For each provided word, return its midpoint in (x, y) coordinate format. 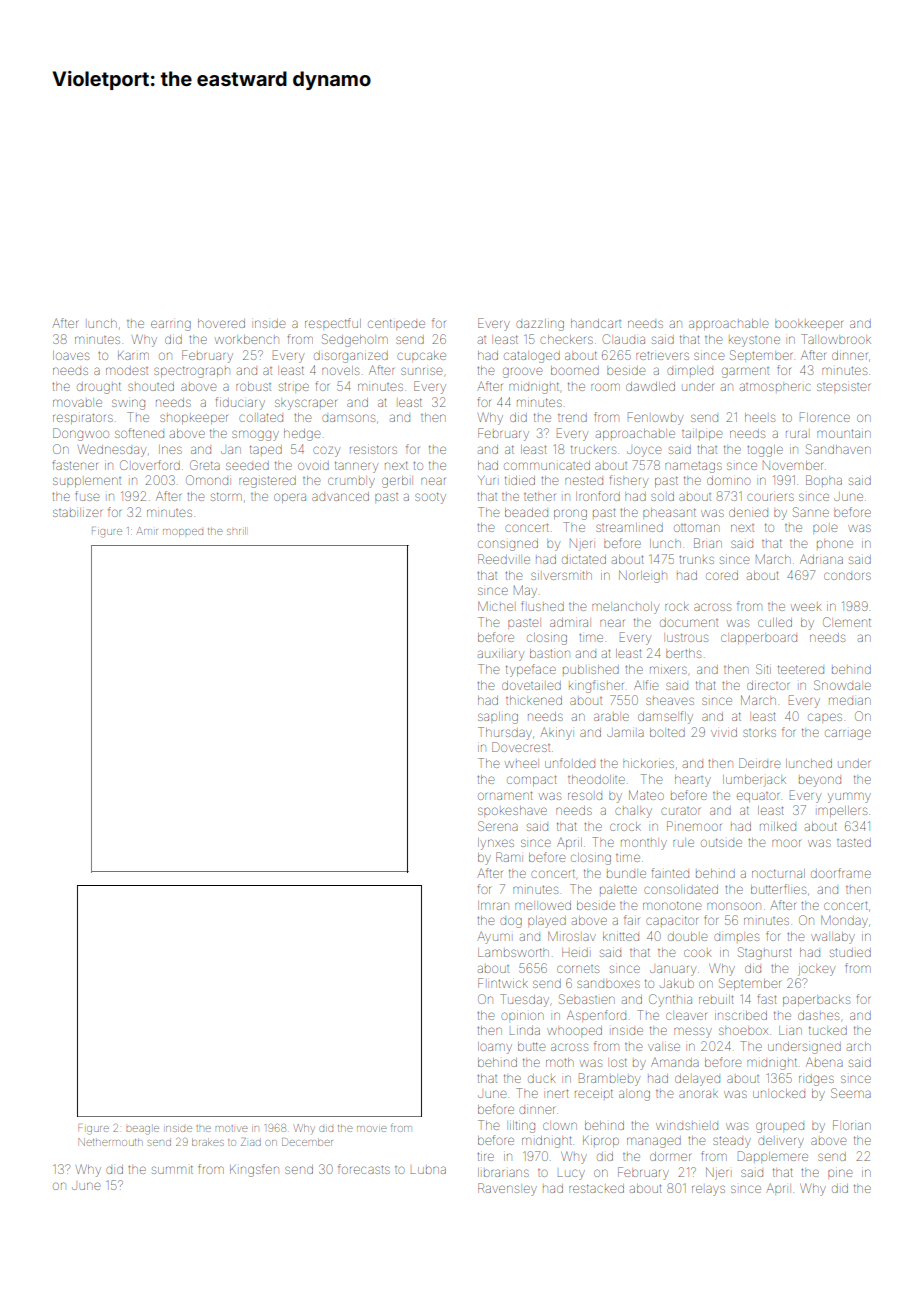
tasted (854, 842)
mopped (183, 533)
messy (693, 1032)
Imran (493, 905)
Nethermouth (110, 1142)
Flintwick (503, 983)
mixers (668, 670)
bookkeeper (809, 325)
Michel (495, 606)
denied (748, 512)
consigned (508, 545)
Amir (147, 531)
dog (511, 922)
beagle (142, 1130)
